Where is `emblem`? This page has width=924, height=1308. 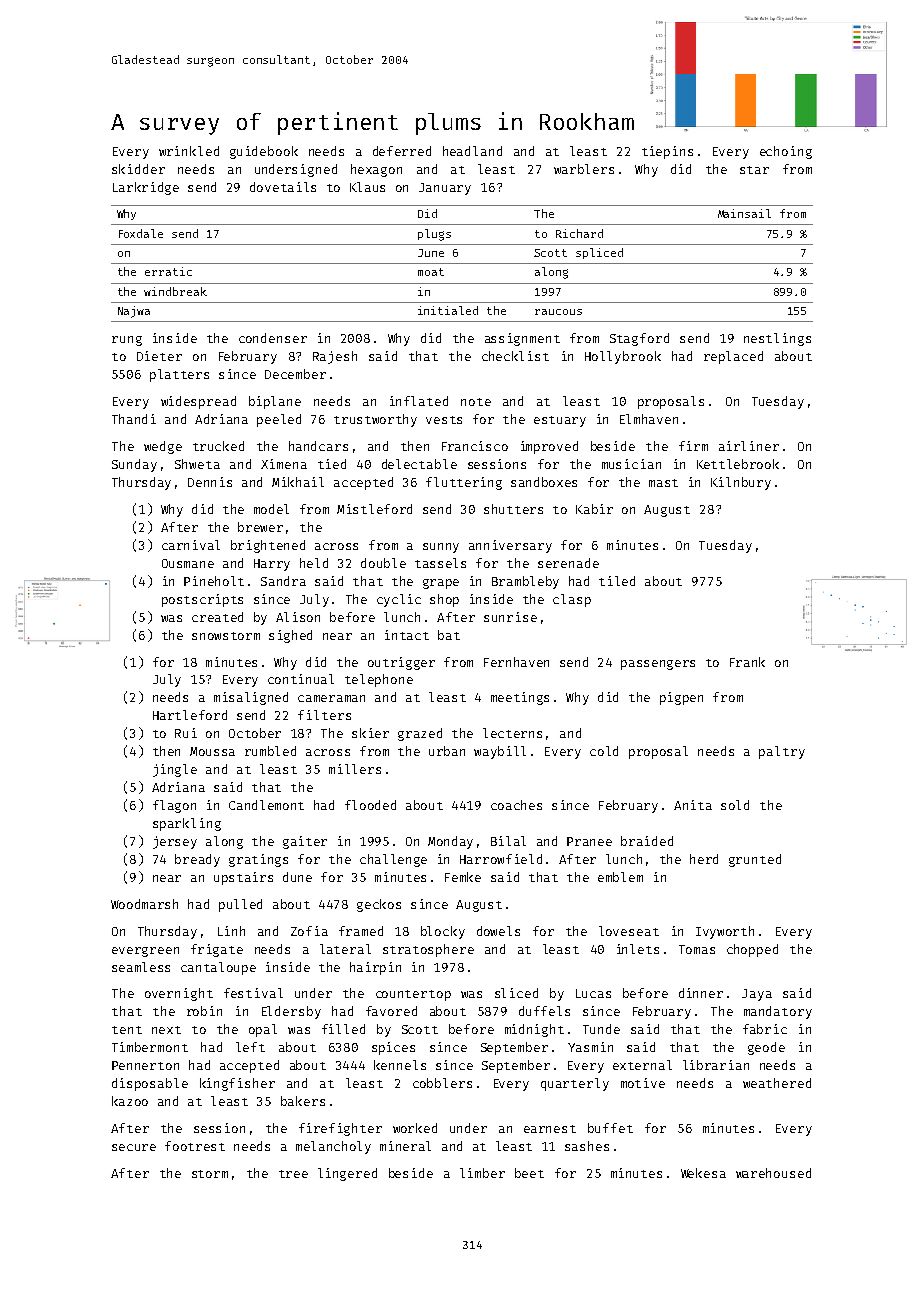 emblem is located at coordinates (620, 877).
